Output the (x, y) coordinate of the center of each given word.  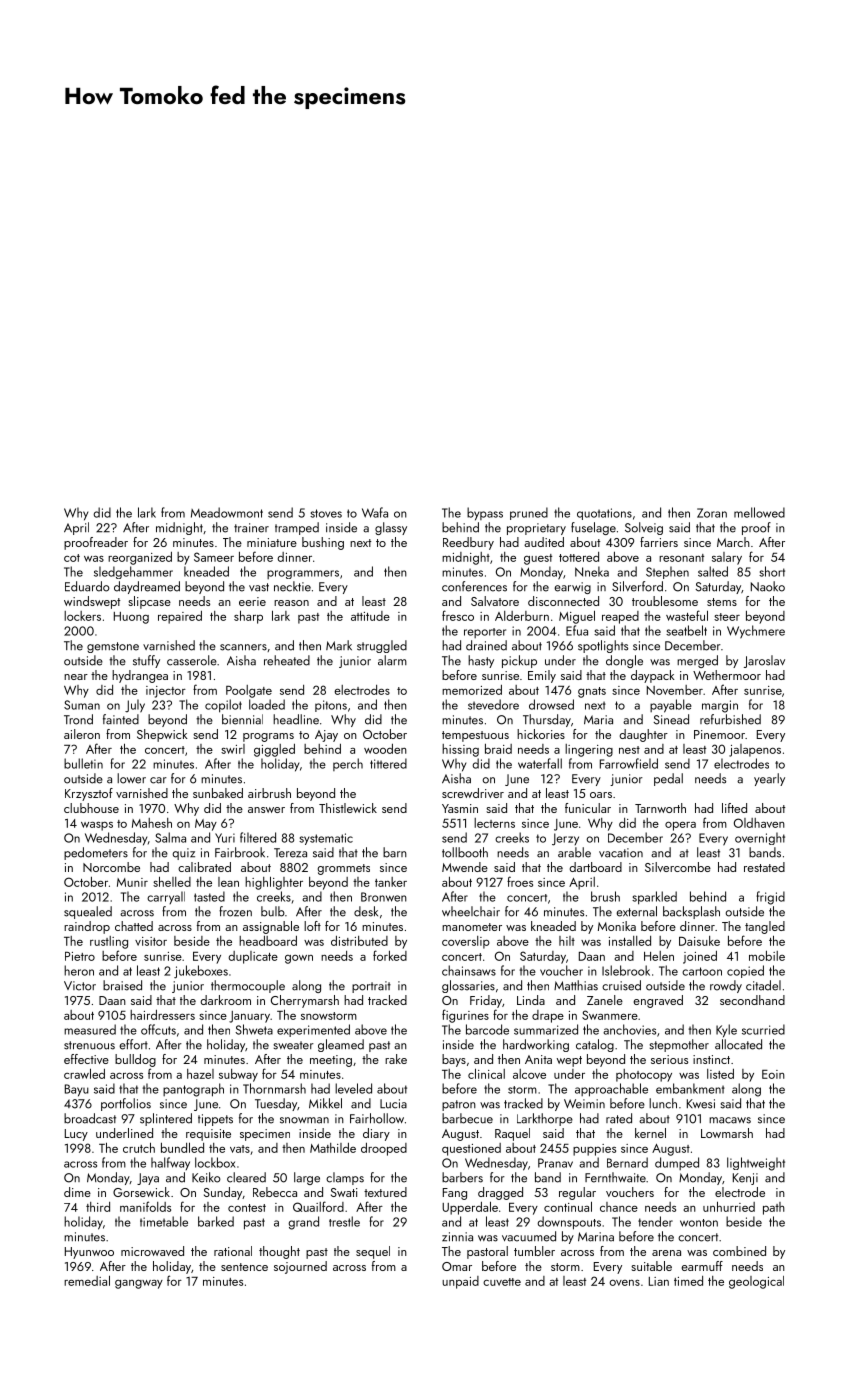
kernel (650, 1133)
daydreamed (147, 587)
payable (671, 706)
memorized (472, 690)
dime (77, 1192)
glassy (391, 528)
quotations (604, 514)
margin (720, 706)
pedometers (96, 853)
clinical (486, 1073)
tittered (388, 763)
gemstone (113, 647)
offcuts (158, 1029)
